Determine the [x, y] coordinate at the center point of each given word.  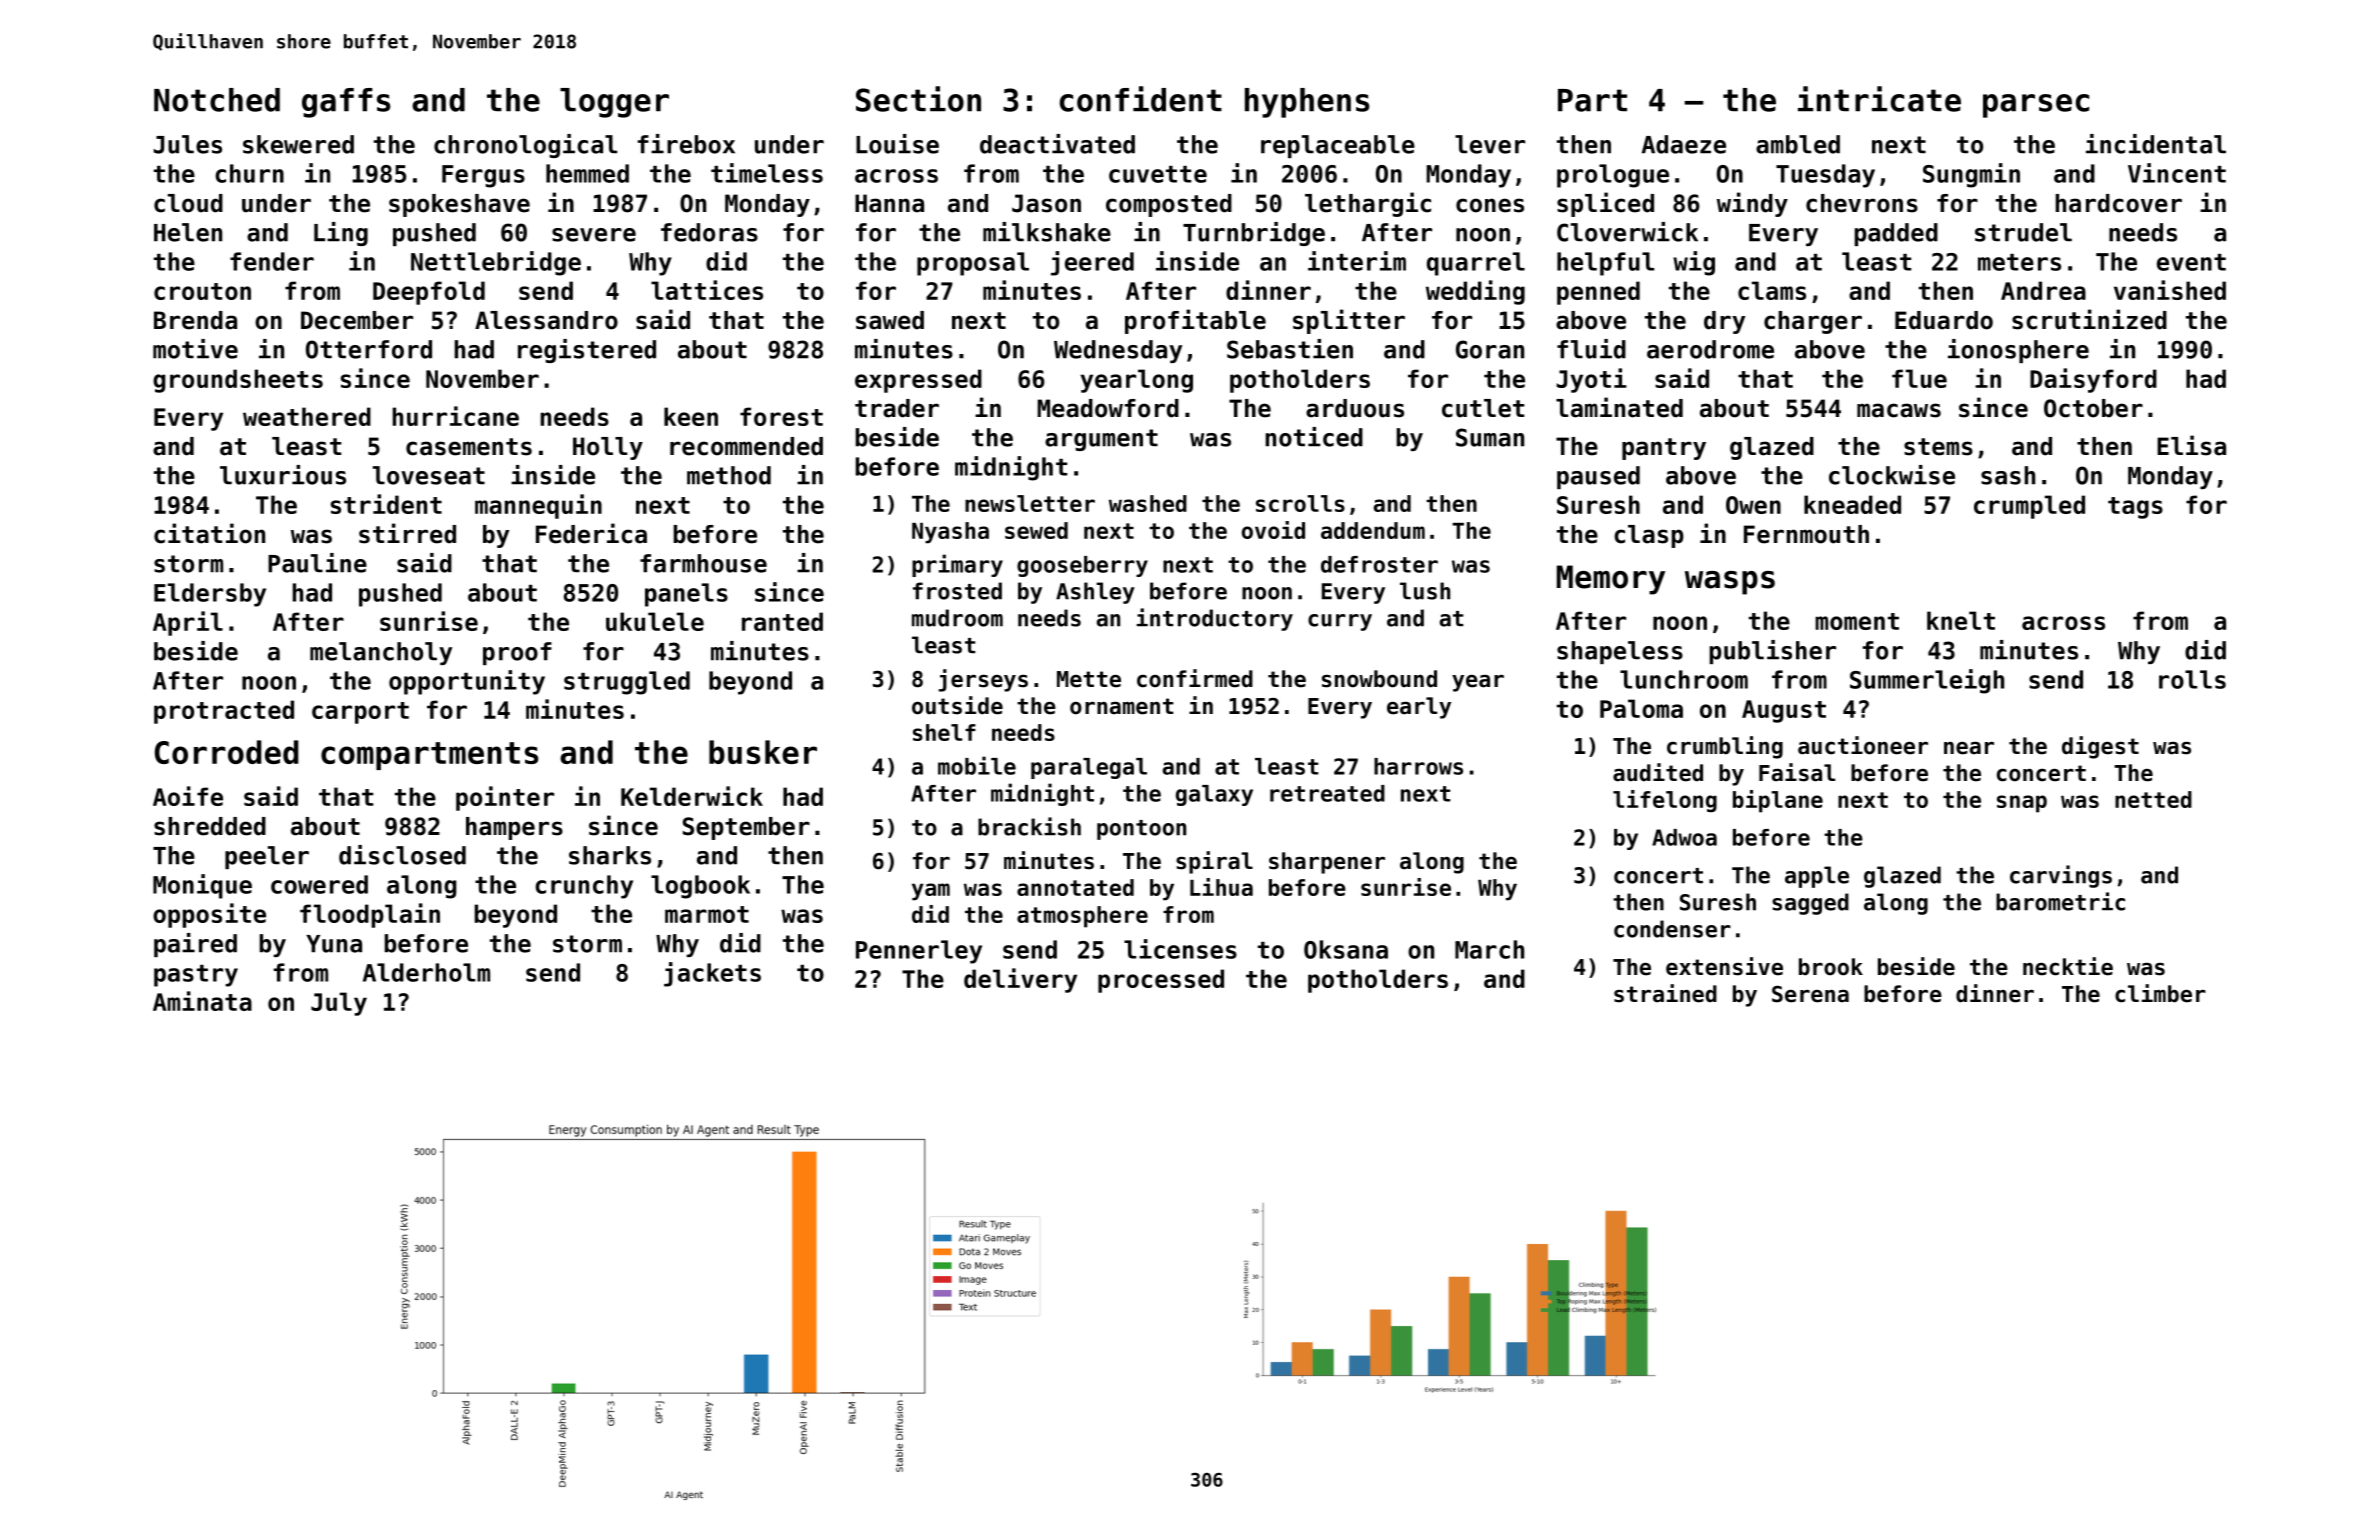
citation [209, 533]
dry [1724, 322]
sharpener [1327, 863]
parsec [2036, 106]
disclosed [402, 855]
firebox [686, 144]
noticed [1314, 437]
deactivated [1057, 144]
